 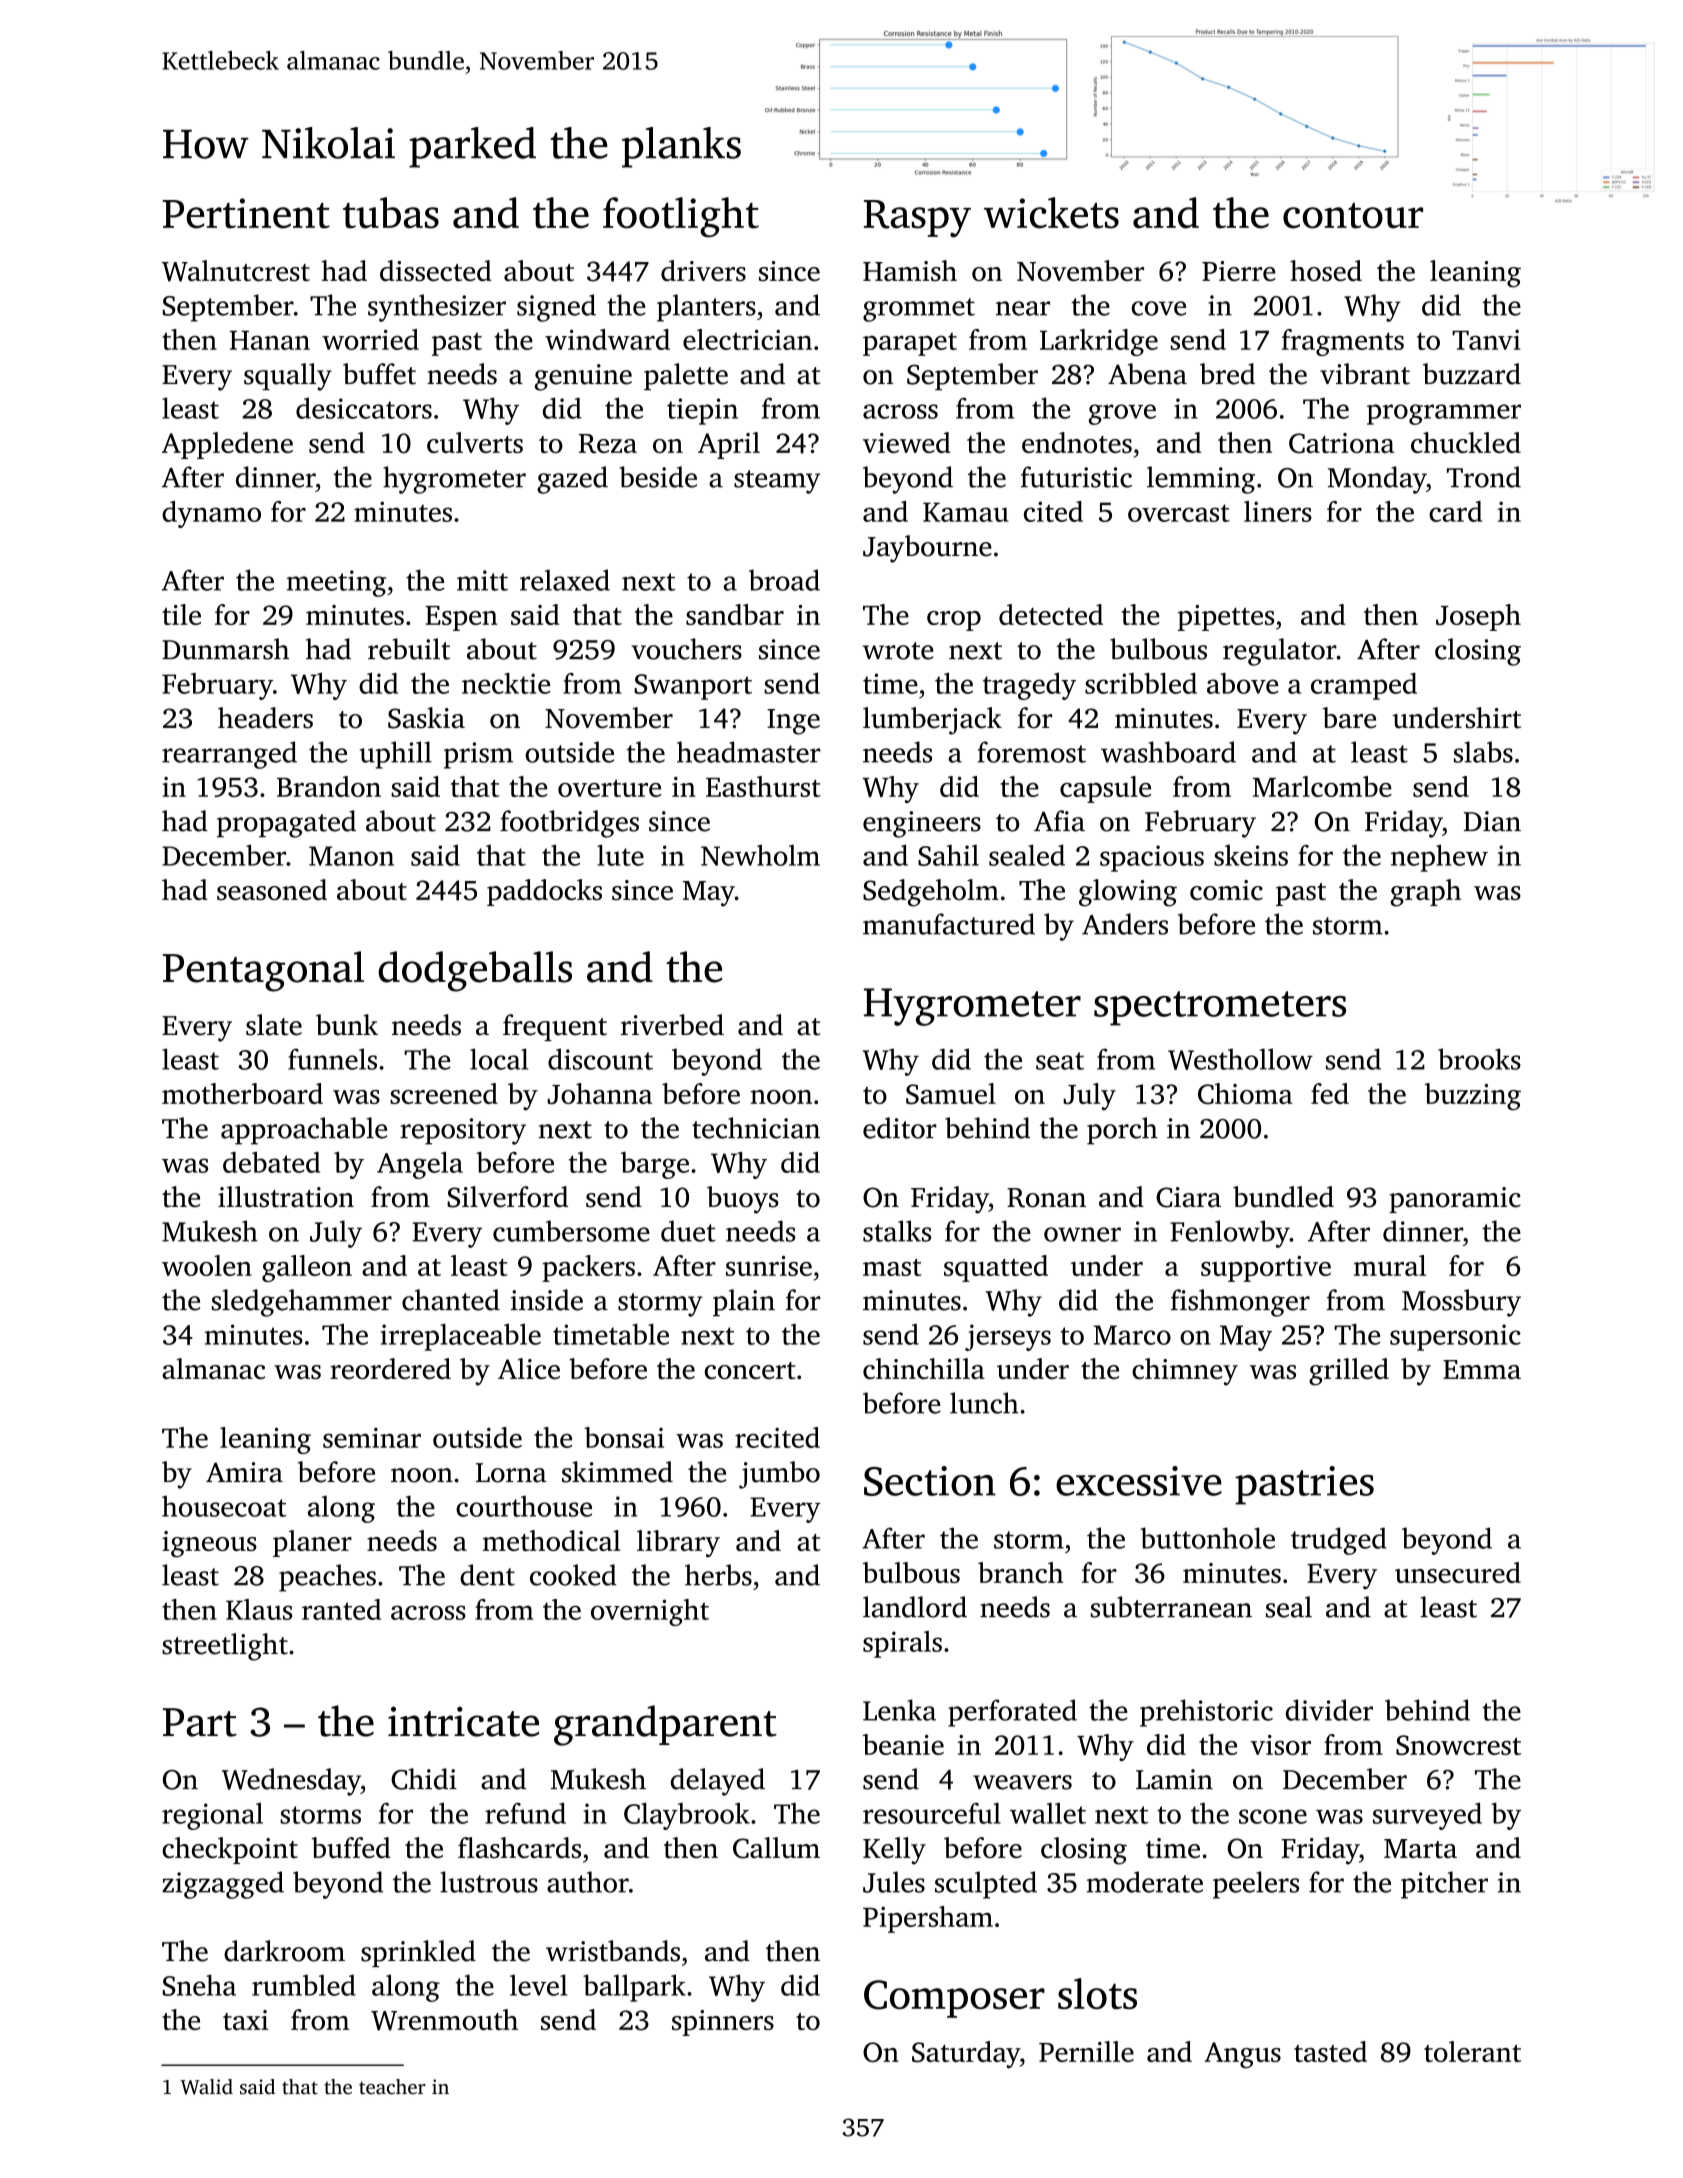 I want to click on regional, so click(x=212, y=1816).
